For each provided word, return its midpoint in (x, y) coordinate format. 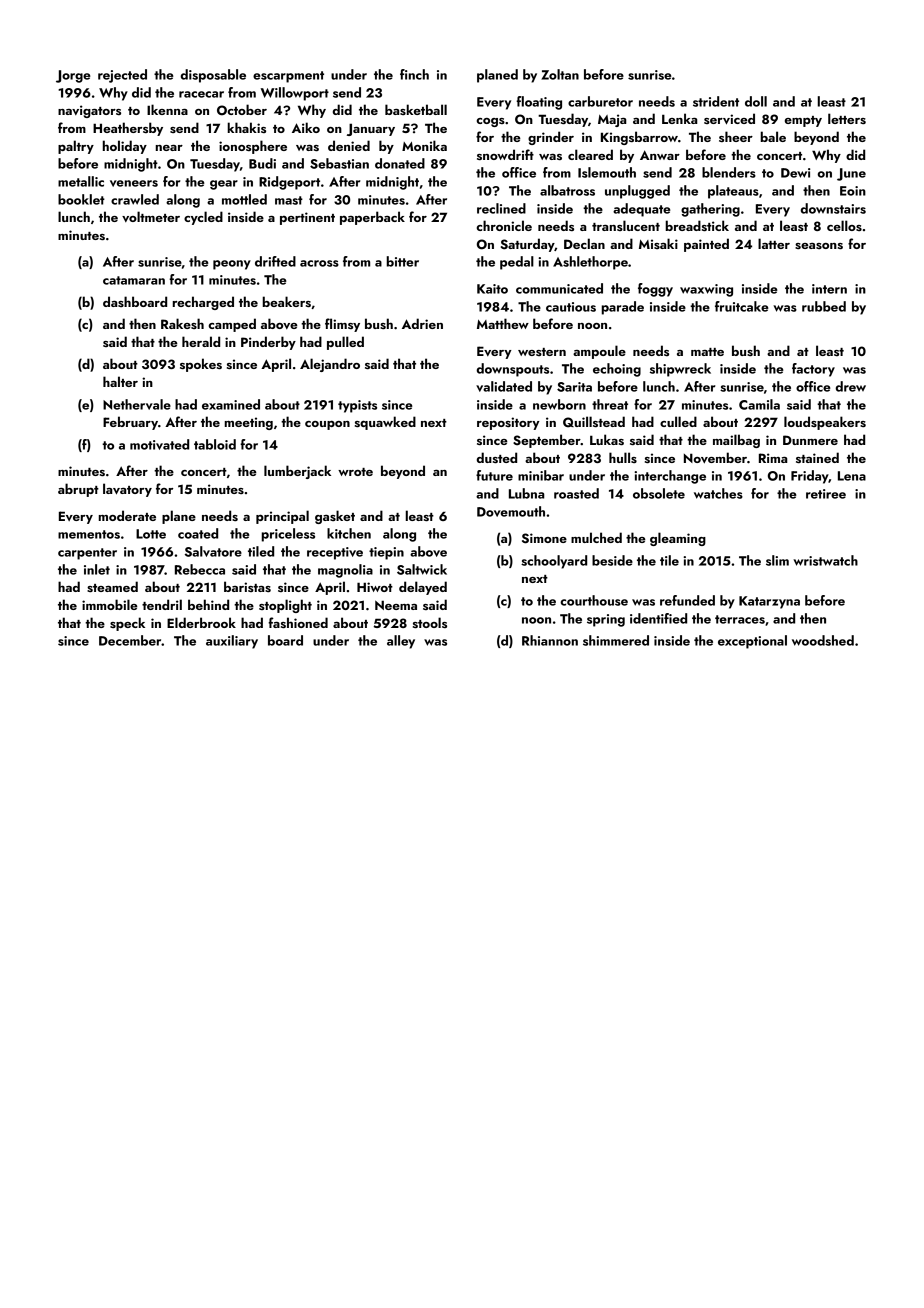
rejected (122, 76)
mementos (89, 534)
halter (120, 381)
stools (430, 622)
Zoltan (560, 74)
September (547, 441)
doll (756, 101)
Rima (773, 458)
